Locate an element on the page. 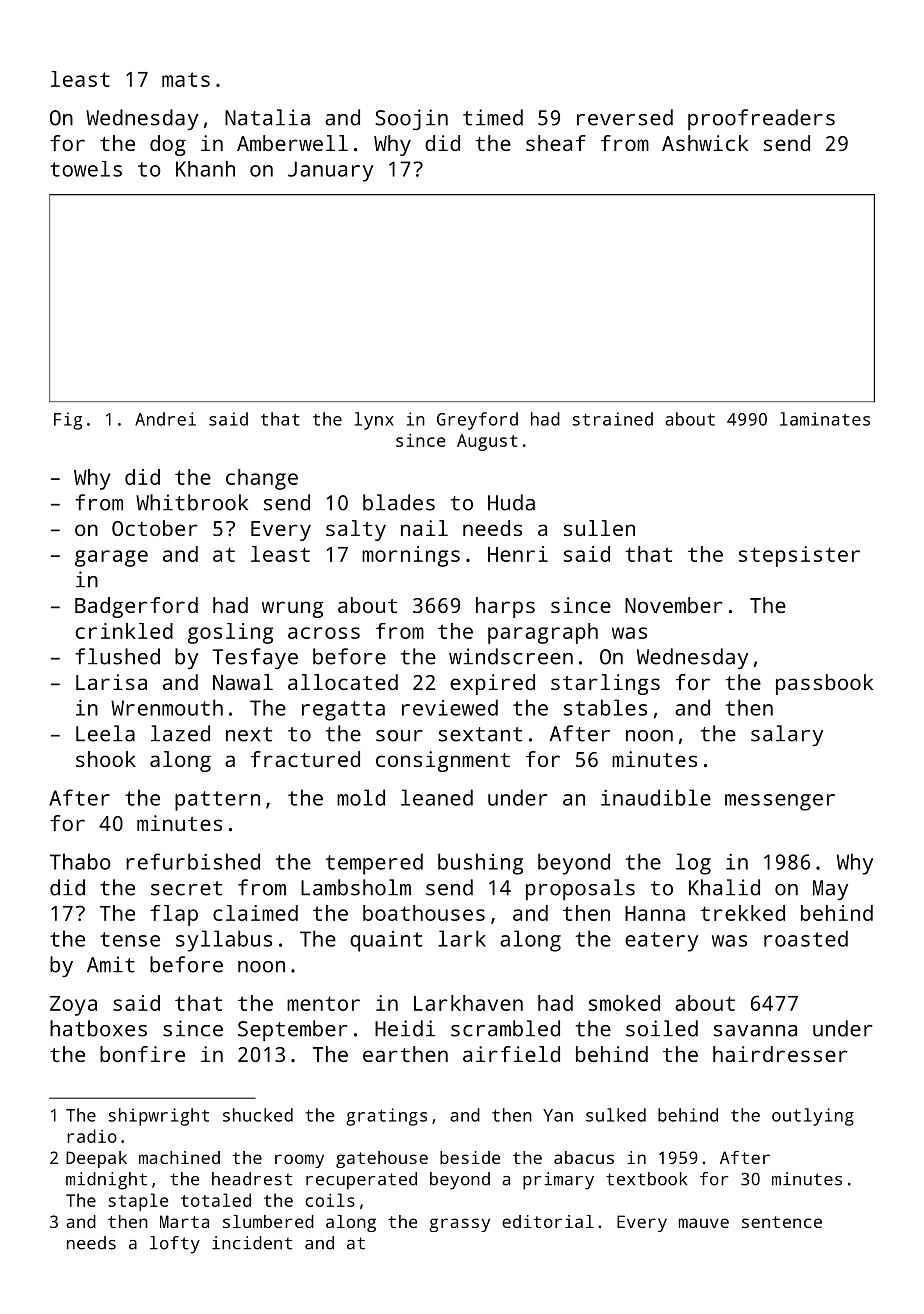 This page has width=924, height=1314. strained is located at coordinates (612, 419).
